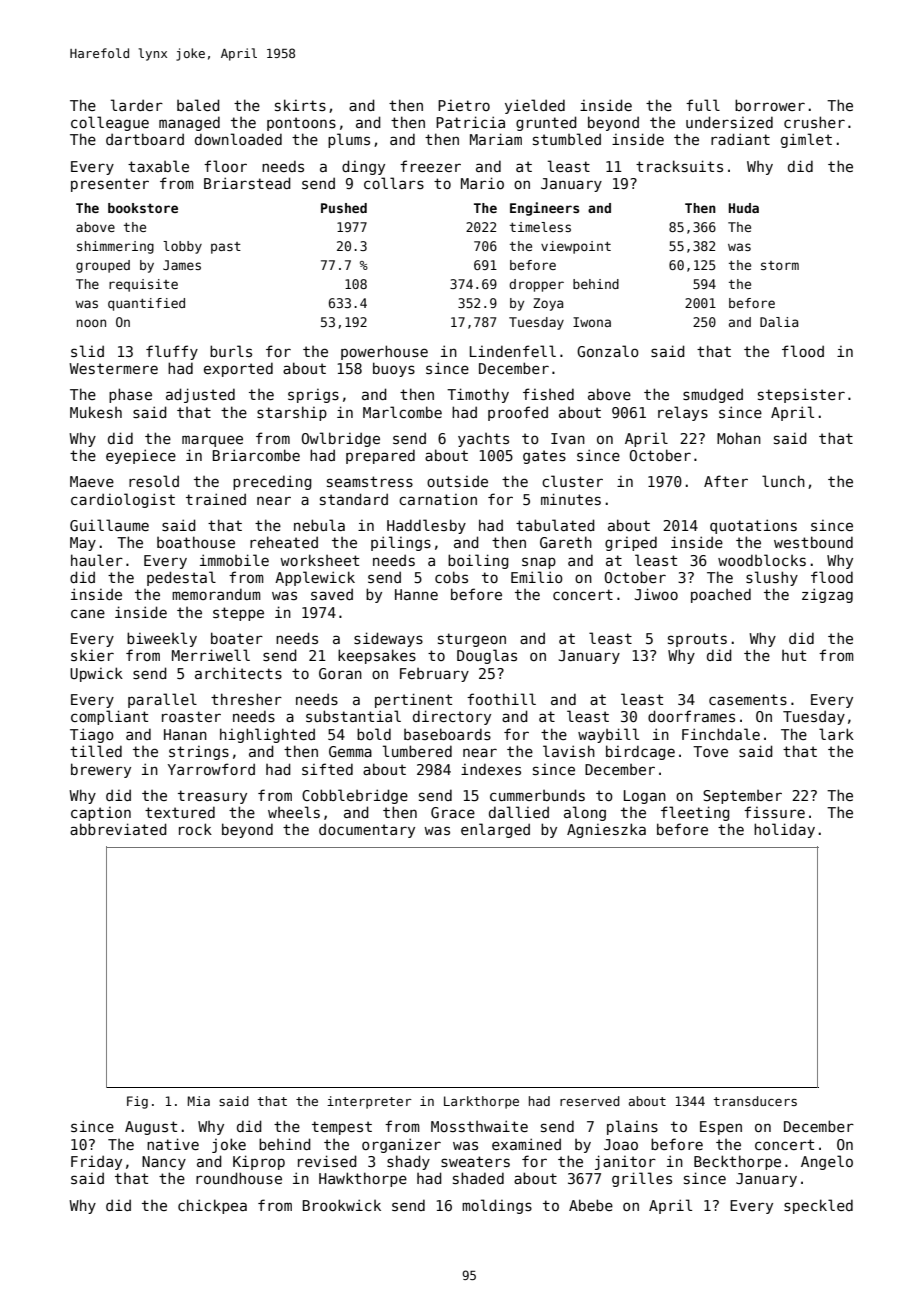 The image size is (924, 1308). What do you see at coordinates (536, 285) in the image?
I see `dropper` at bounding box center [536, 285].
